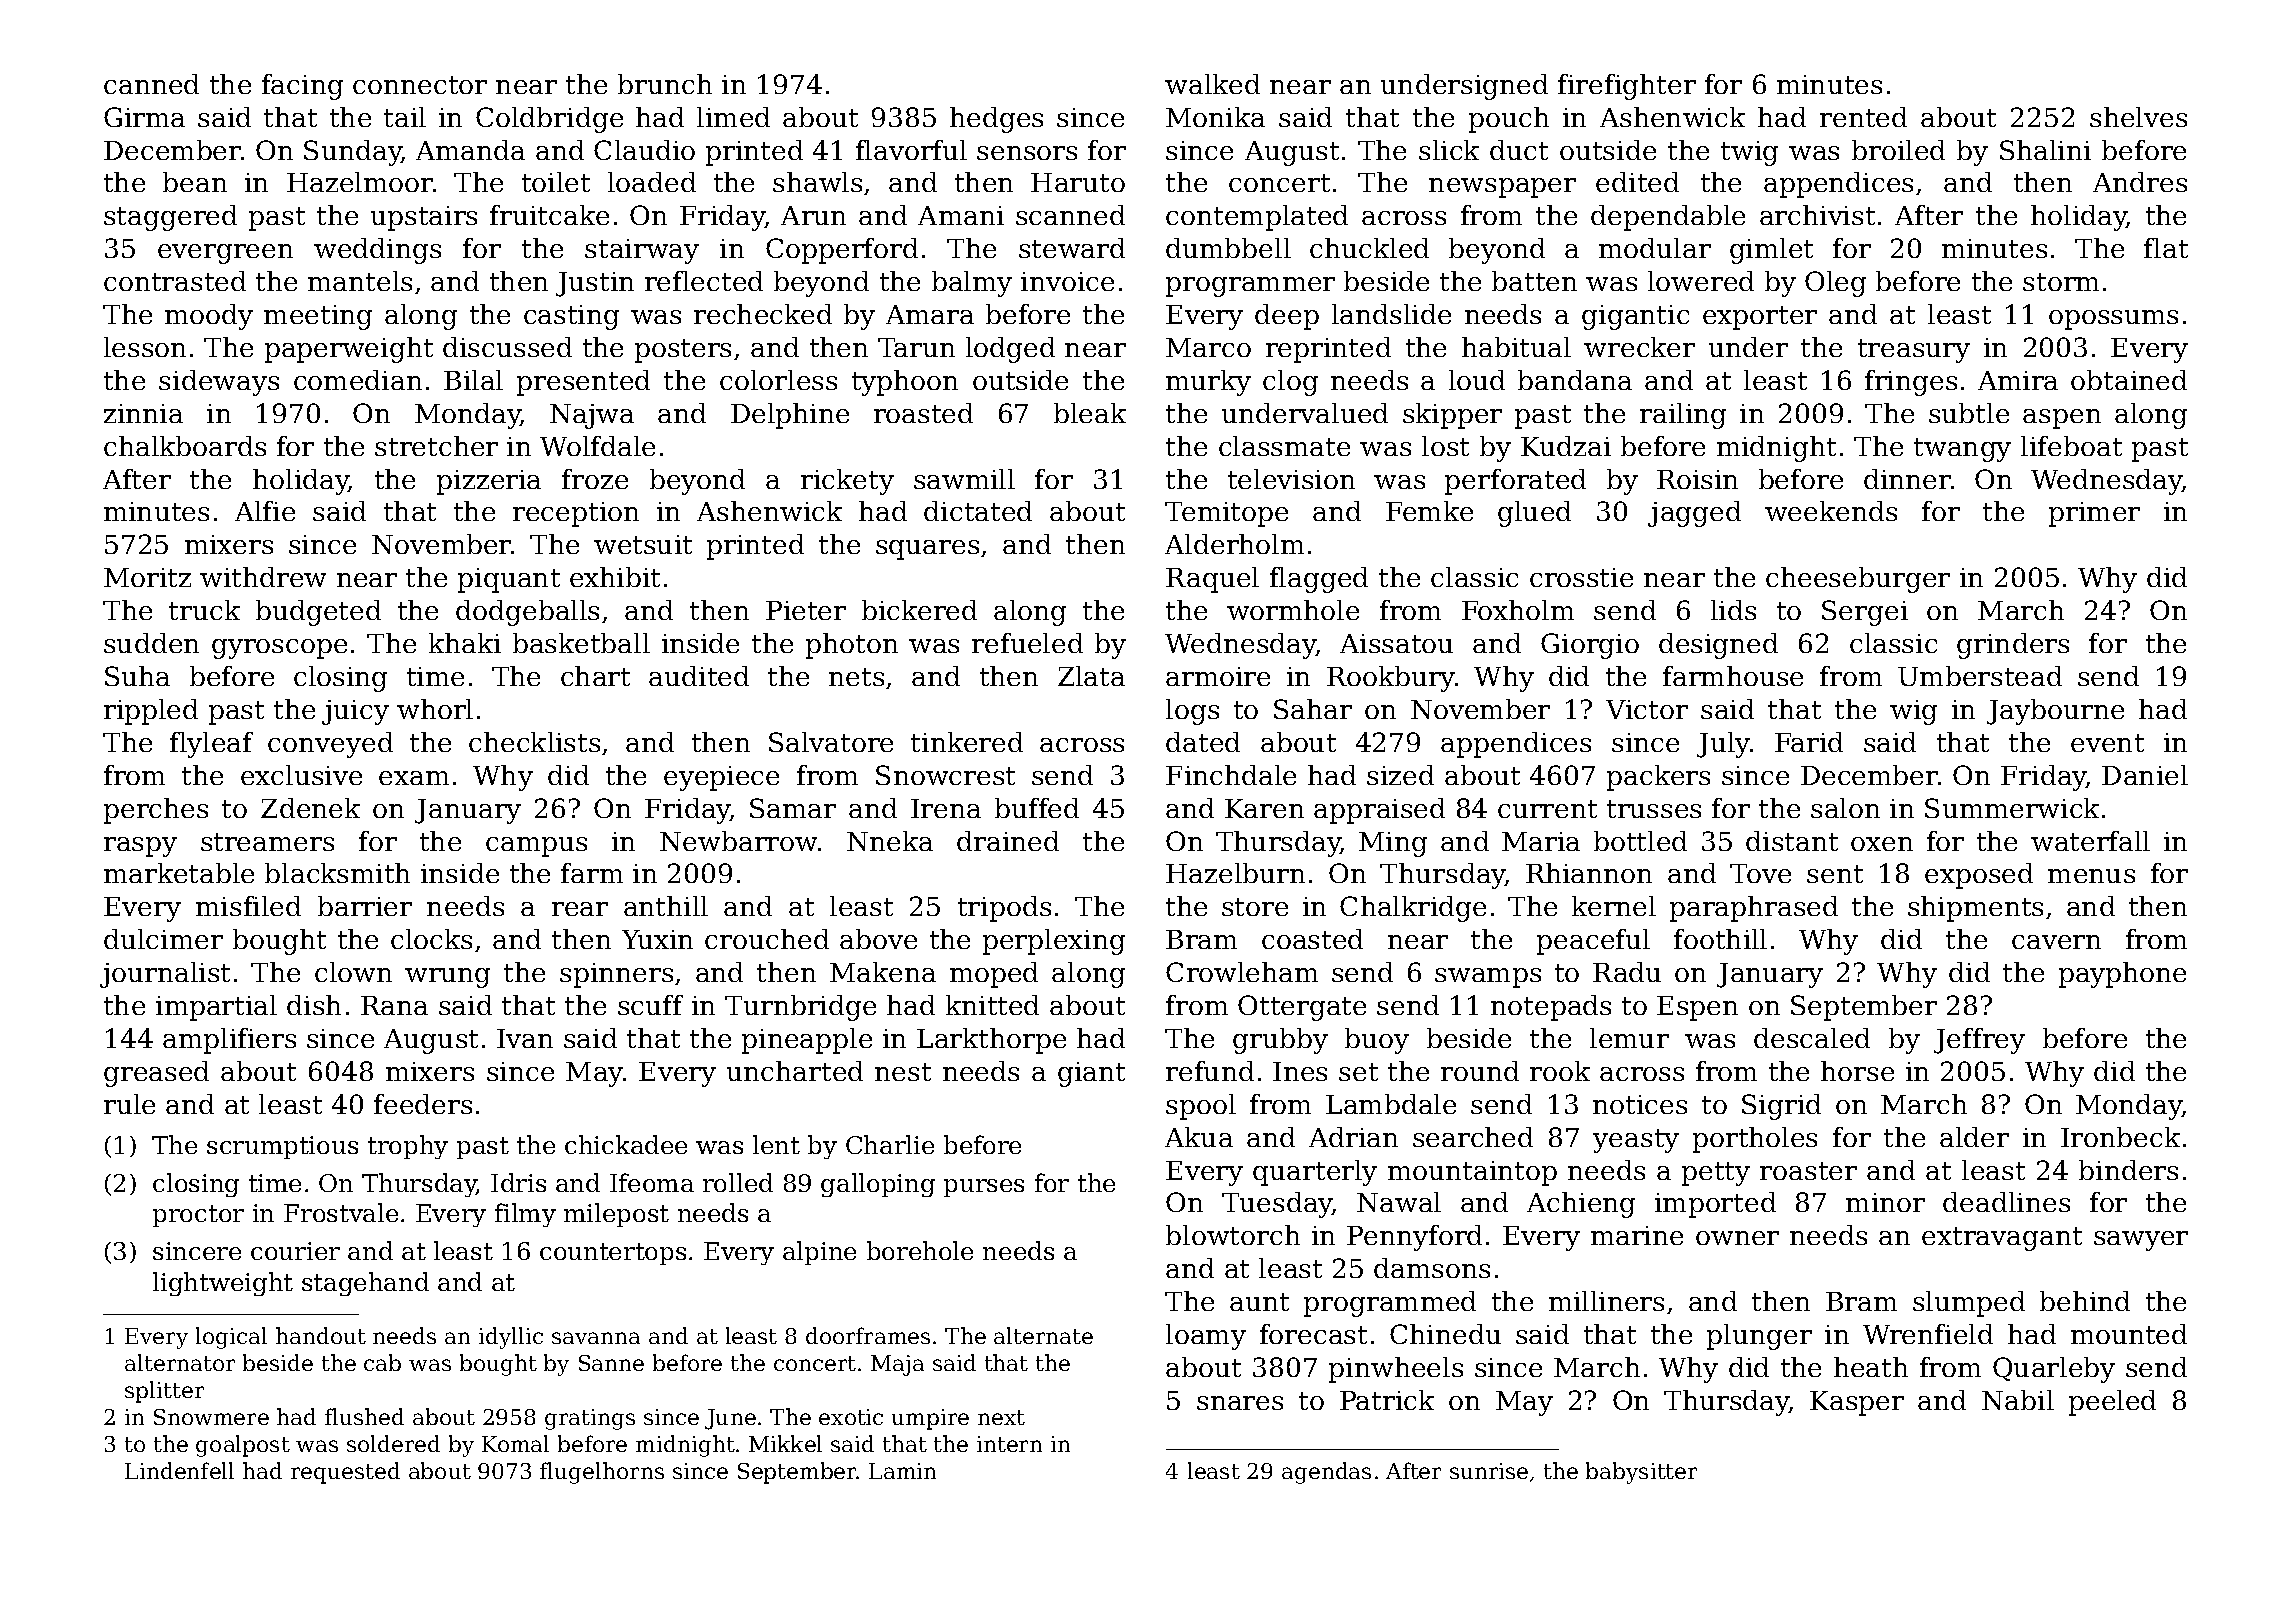 The height and width of the screenshot is (1620, 2292). What do you see at coordinates (1226, 514) in the screenshot?
I see `Temitope` at bounding box center [1226, 514].
